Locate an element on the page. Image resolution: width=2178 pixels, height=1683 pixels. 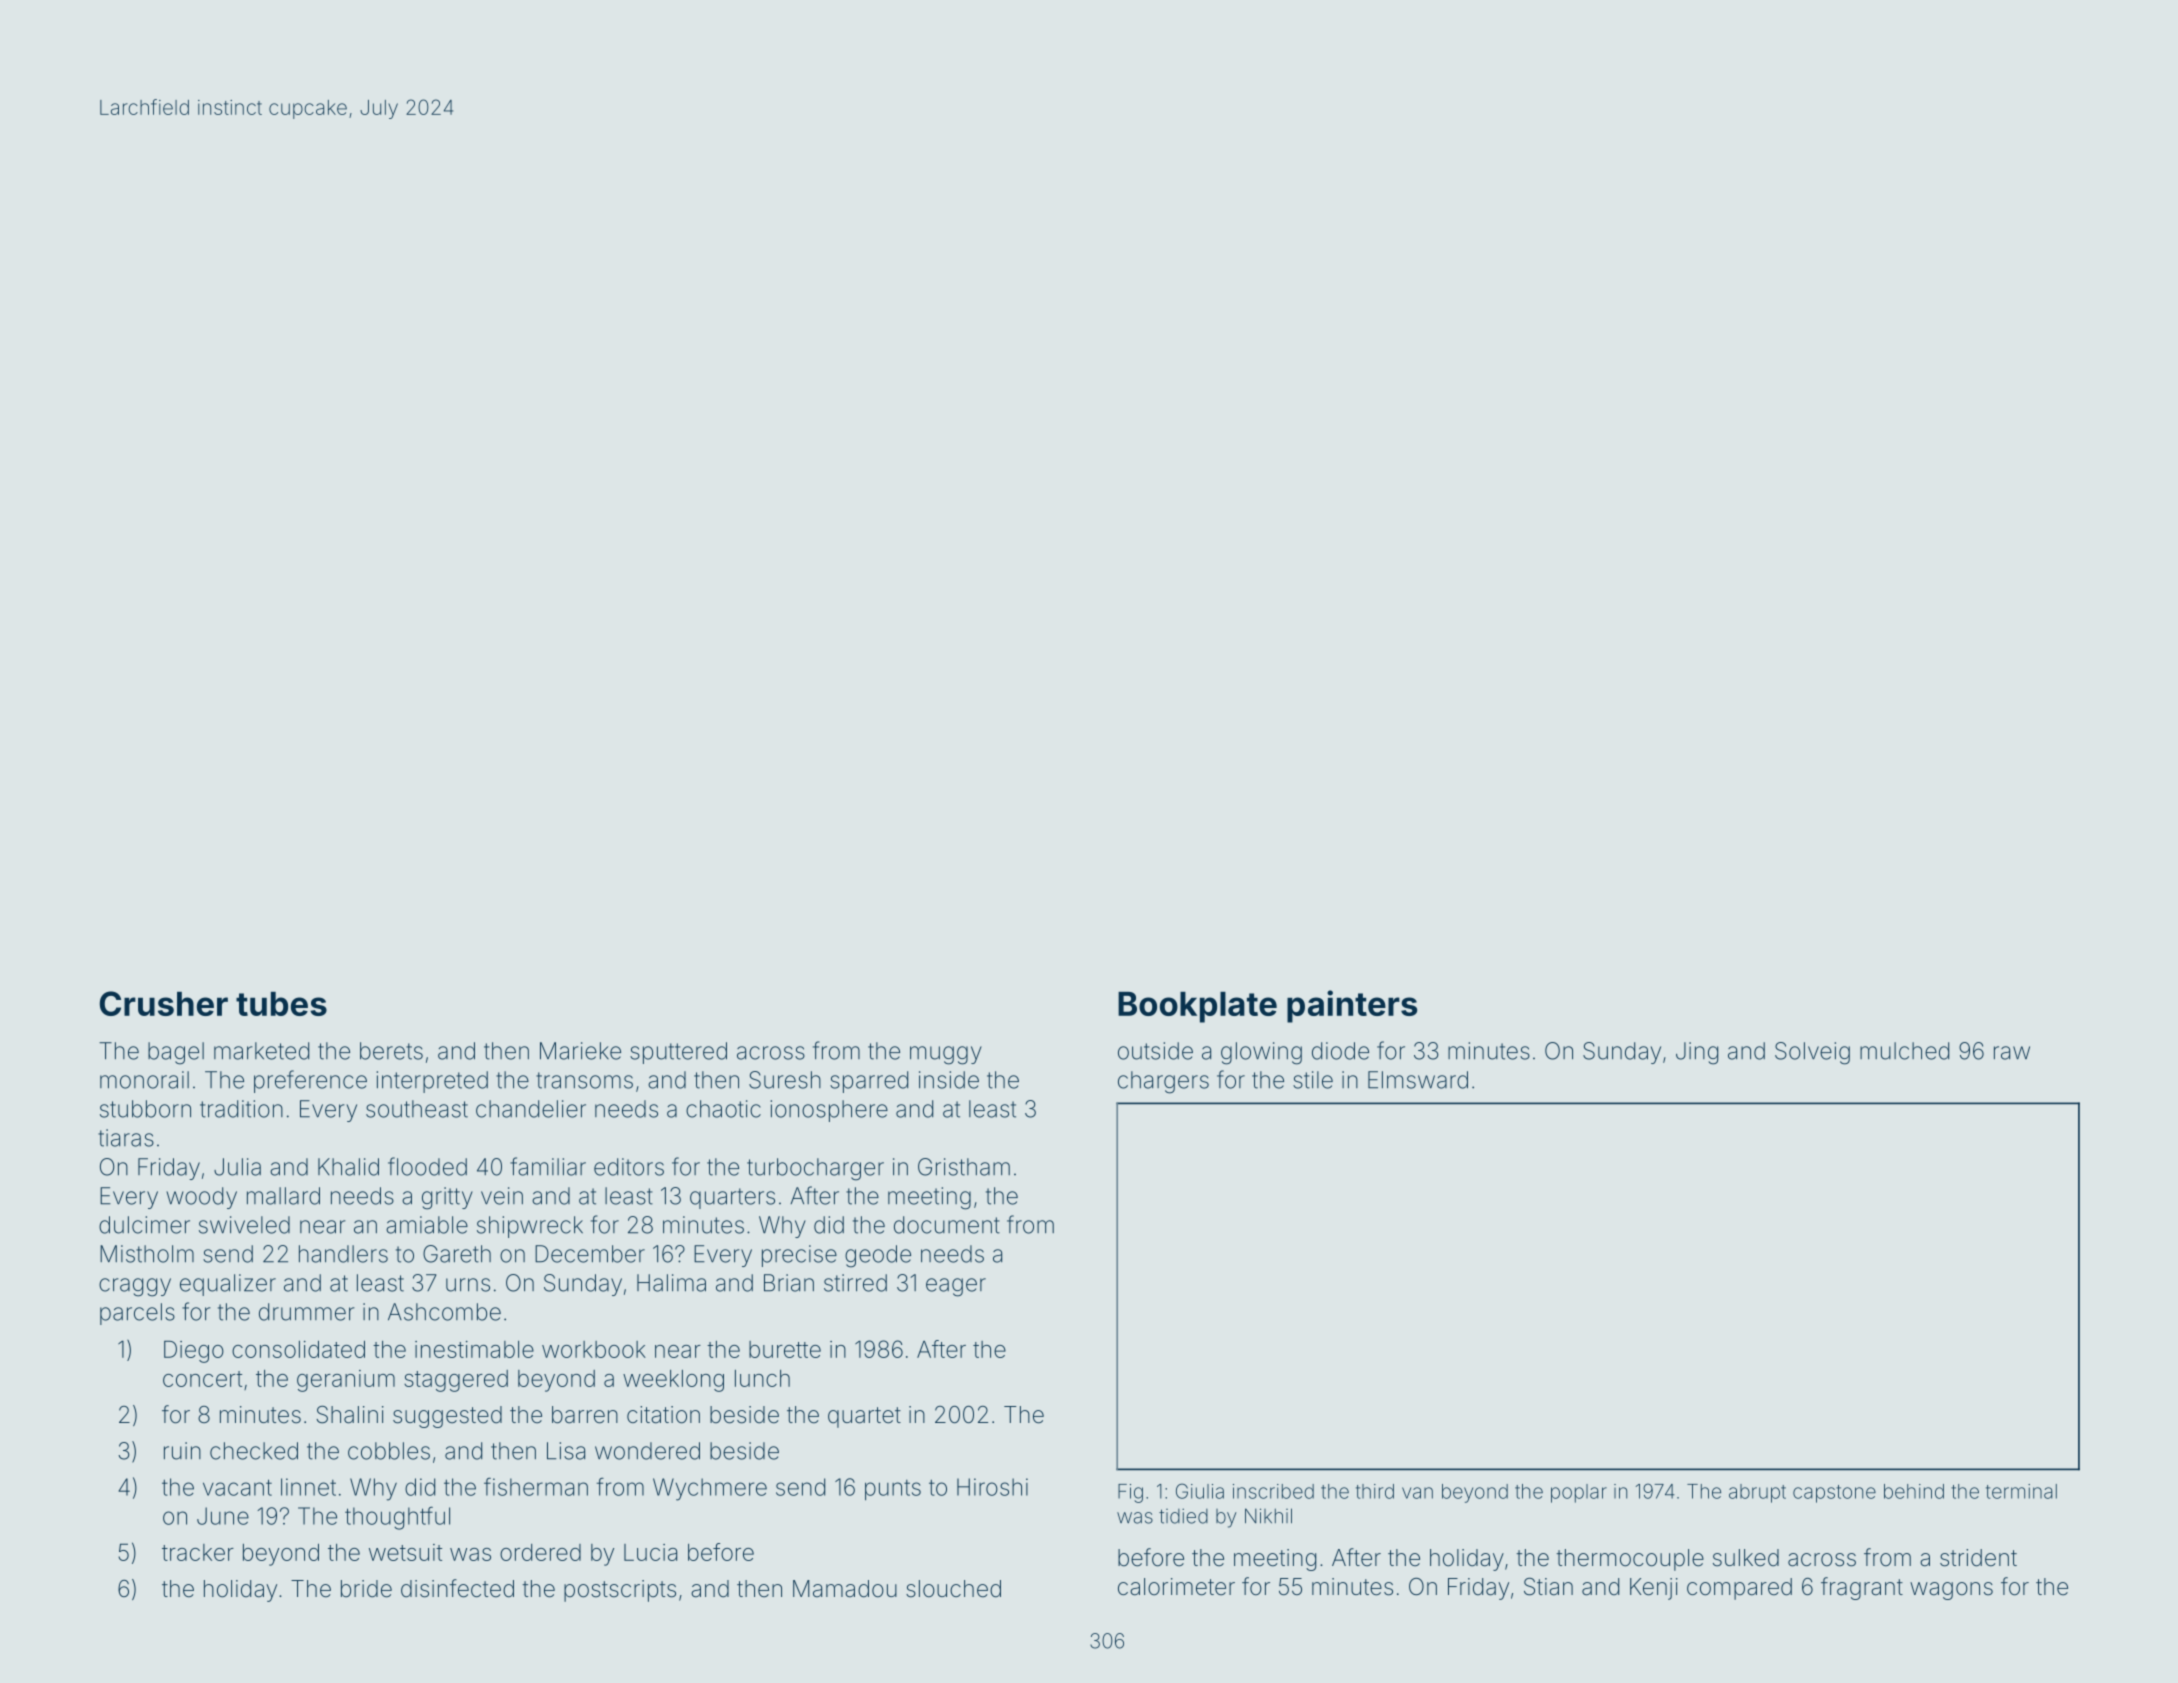
wondered is located at coordinates (647, 1451).
